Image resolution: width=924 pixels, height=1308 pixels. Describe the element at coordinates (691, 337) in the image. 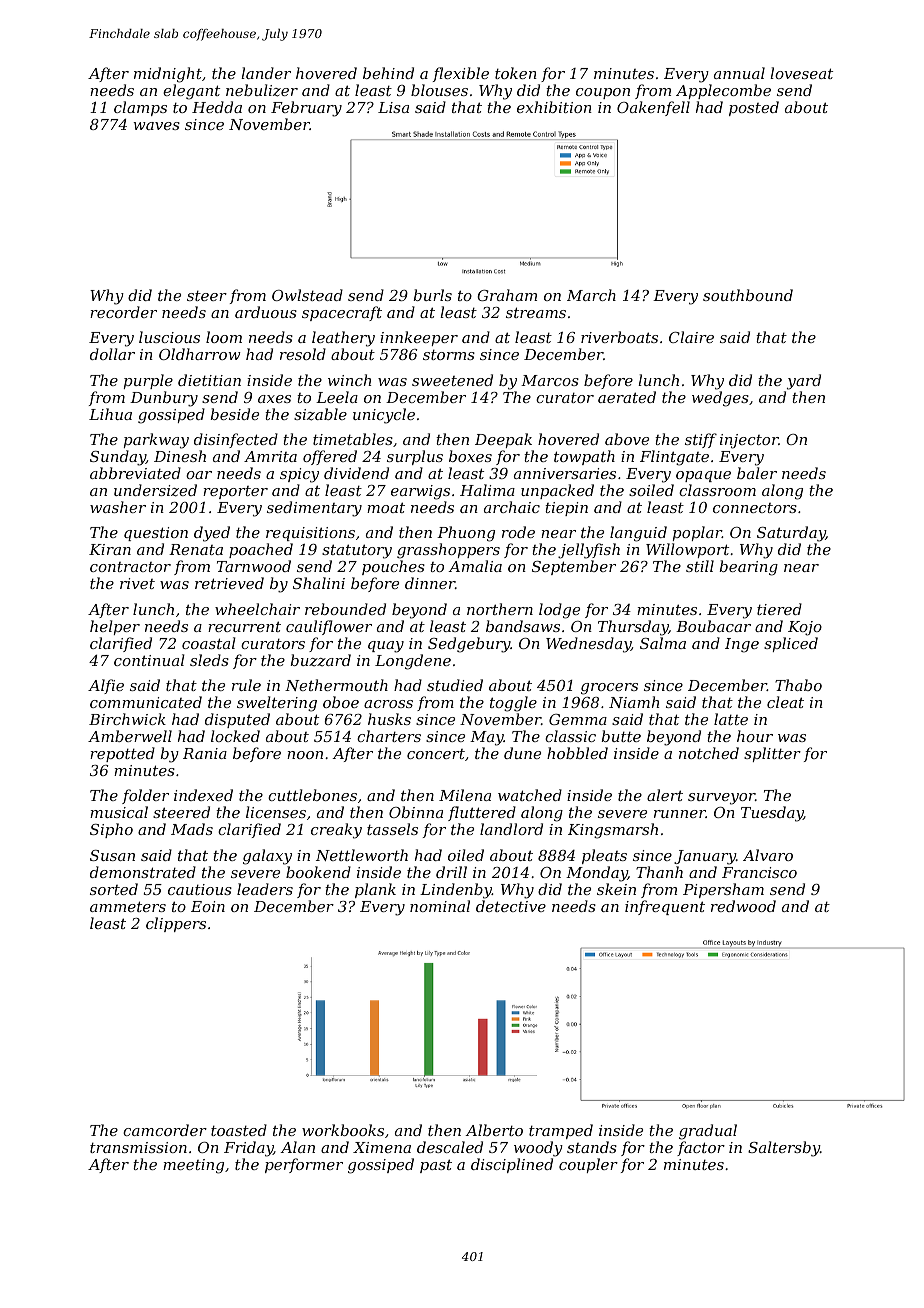

I see `Claire` at that location.
